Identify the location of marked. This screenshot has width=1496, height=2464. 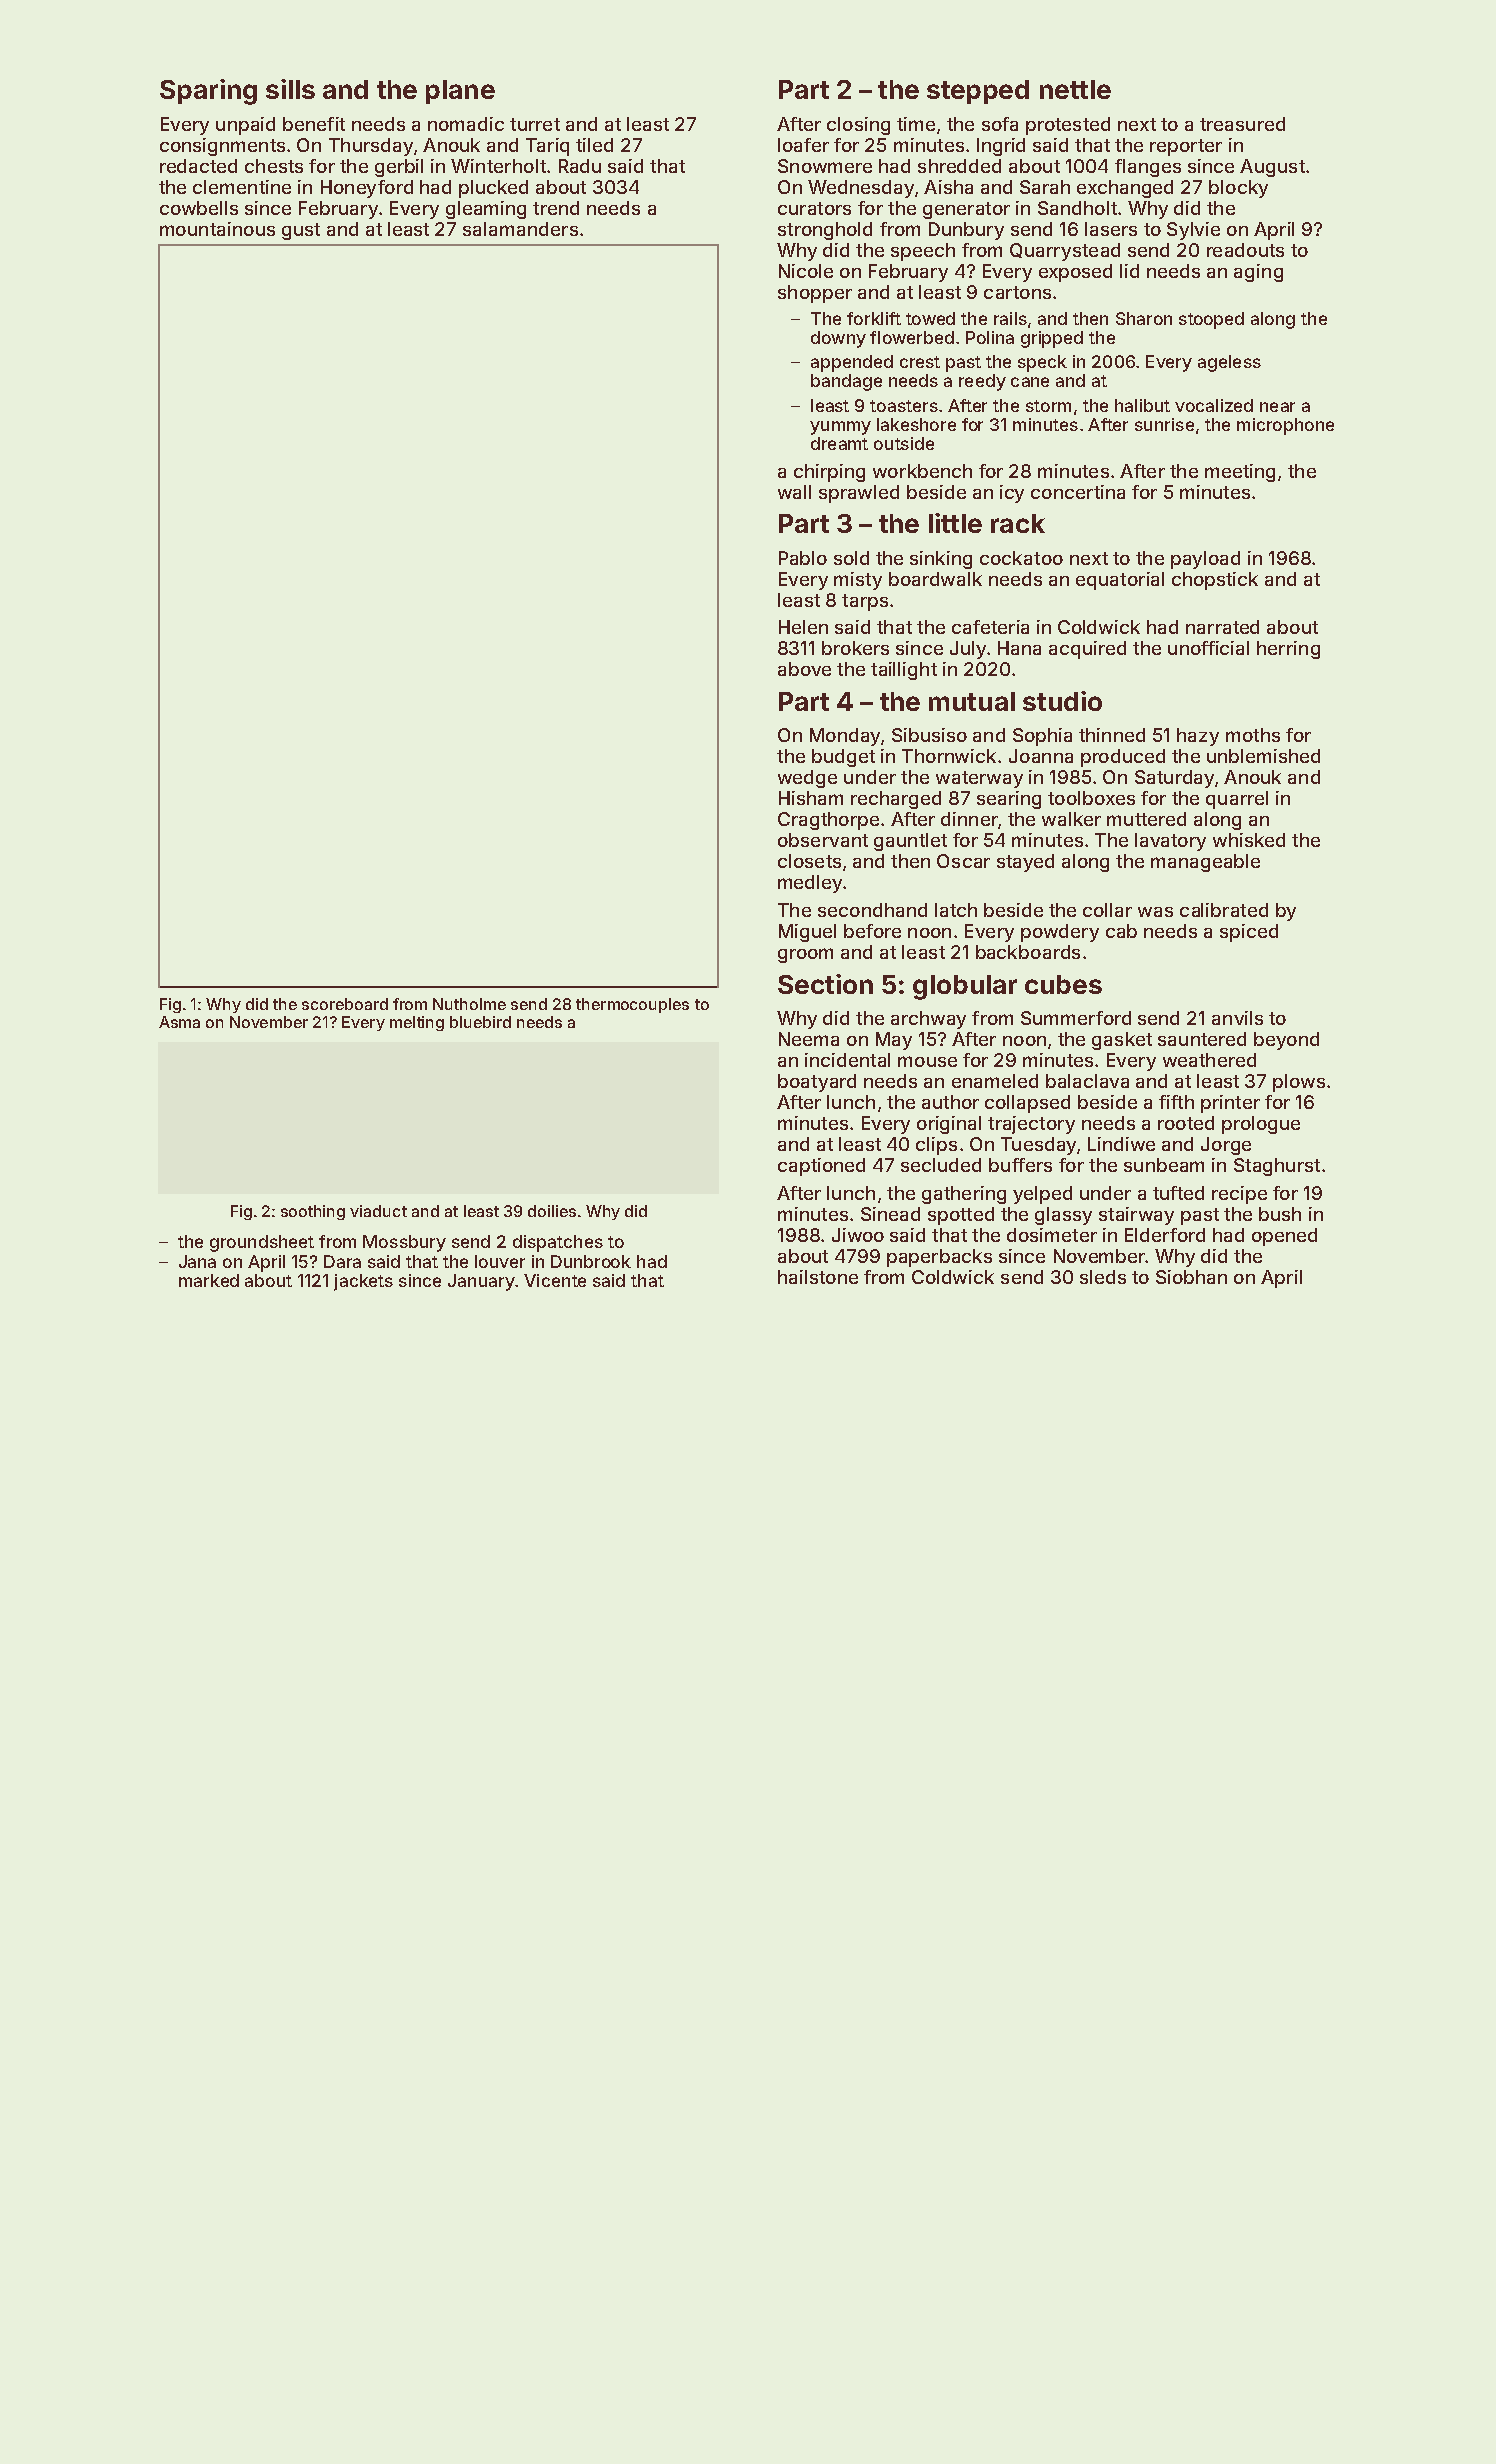
(209, 1280).
